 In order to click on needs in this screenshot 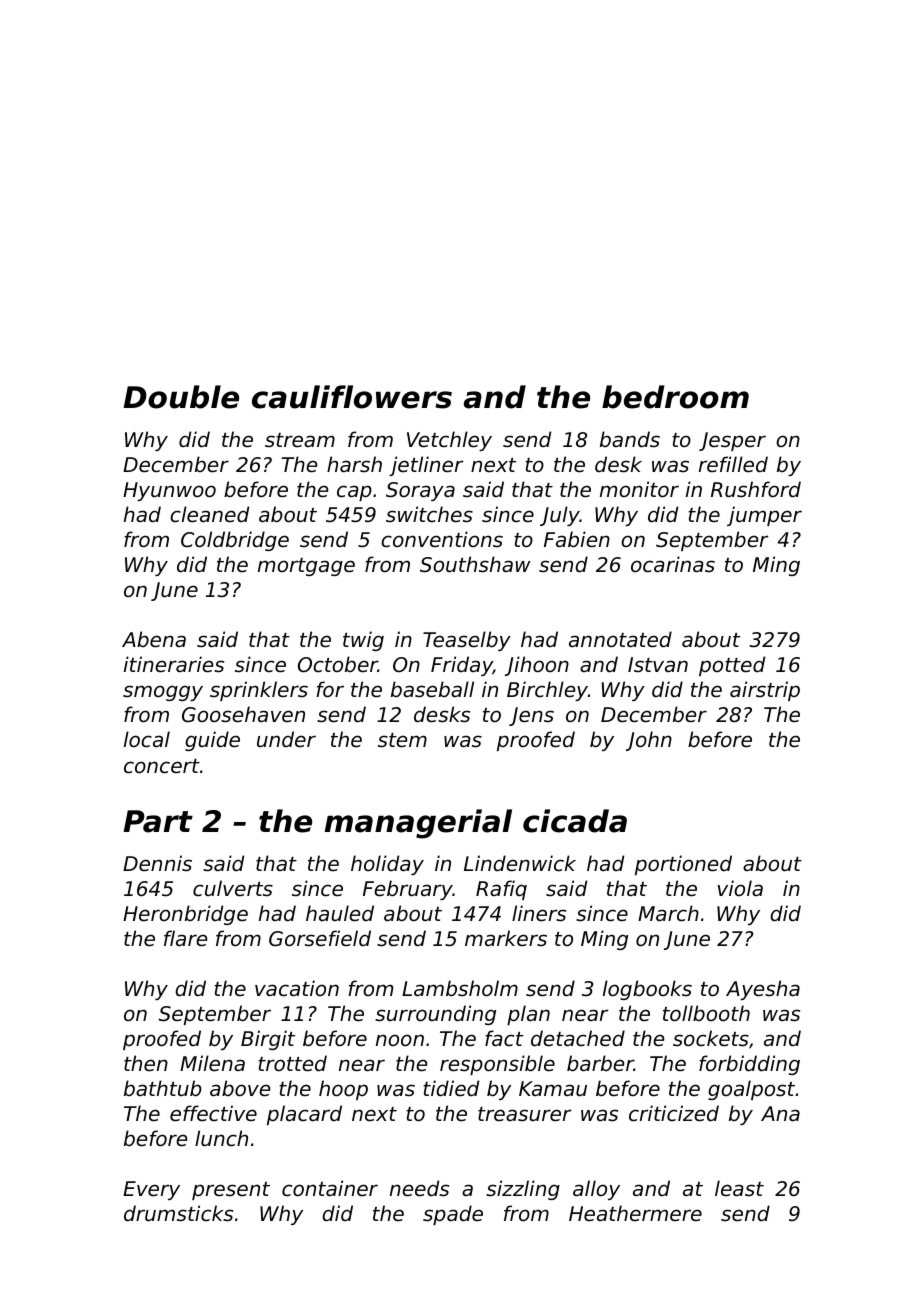, I will do `click(419, 1188)`.
